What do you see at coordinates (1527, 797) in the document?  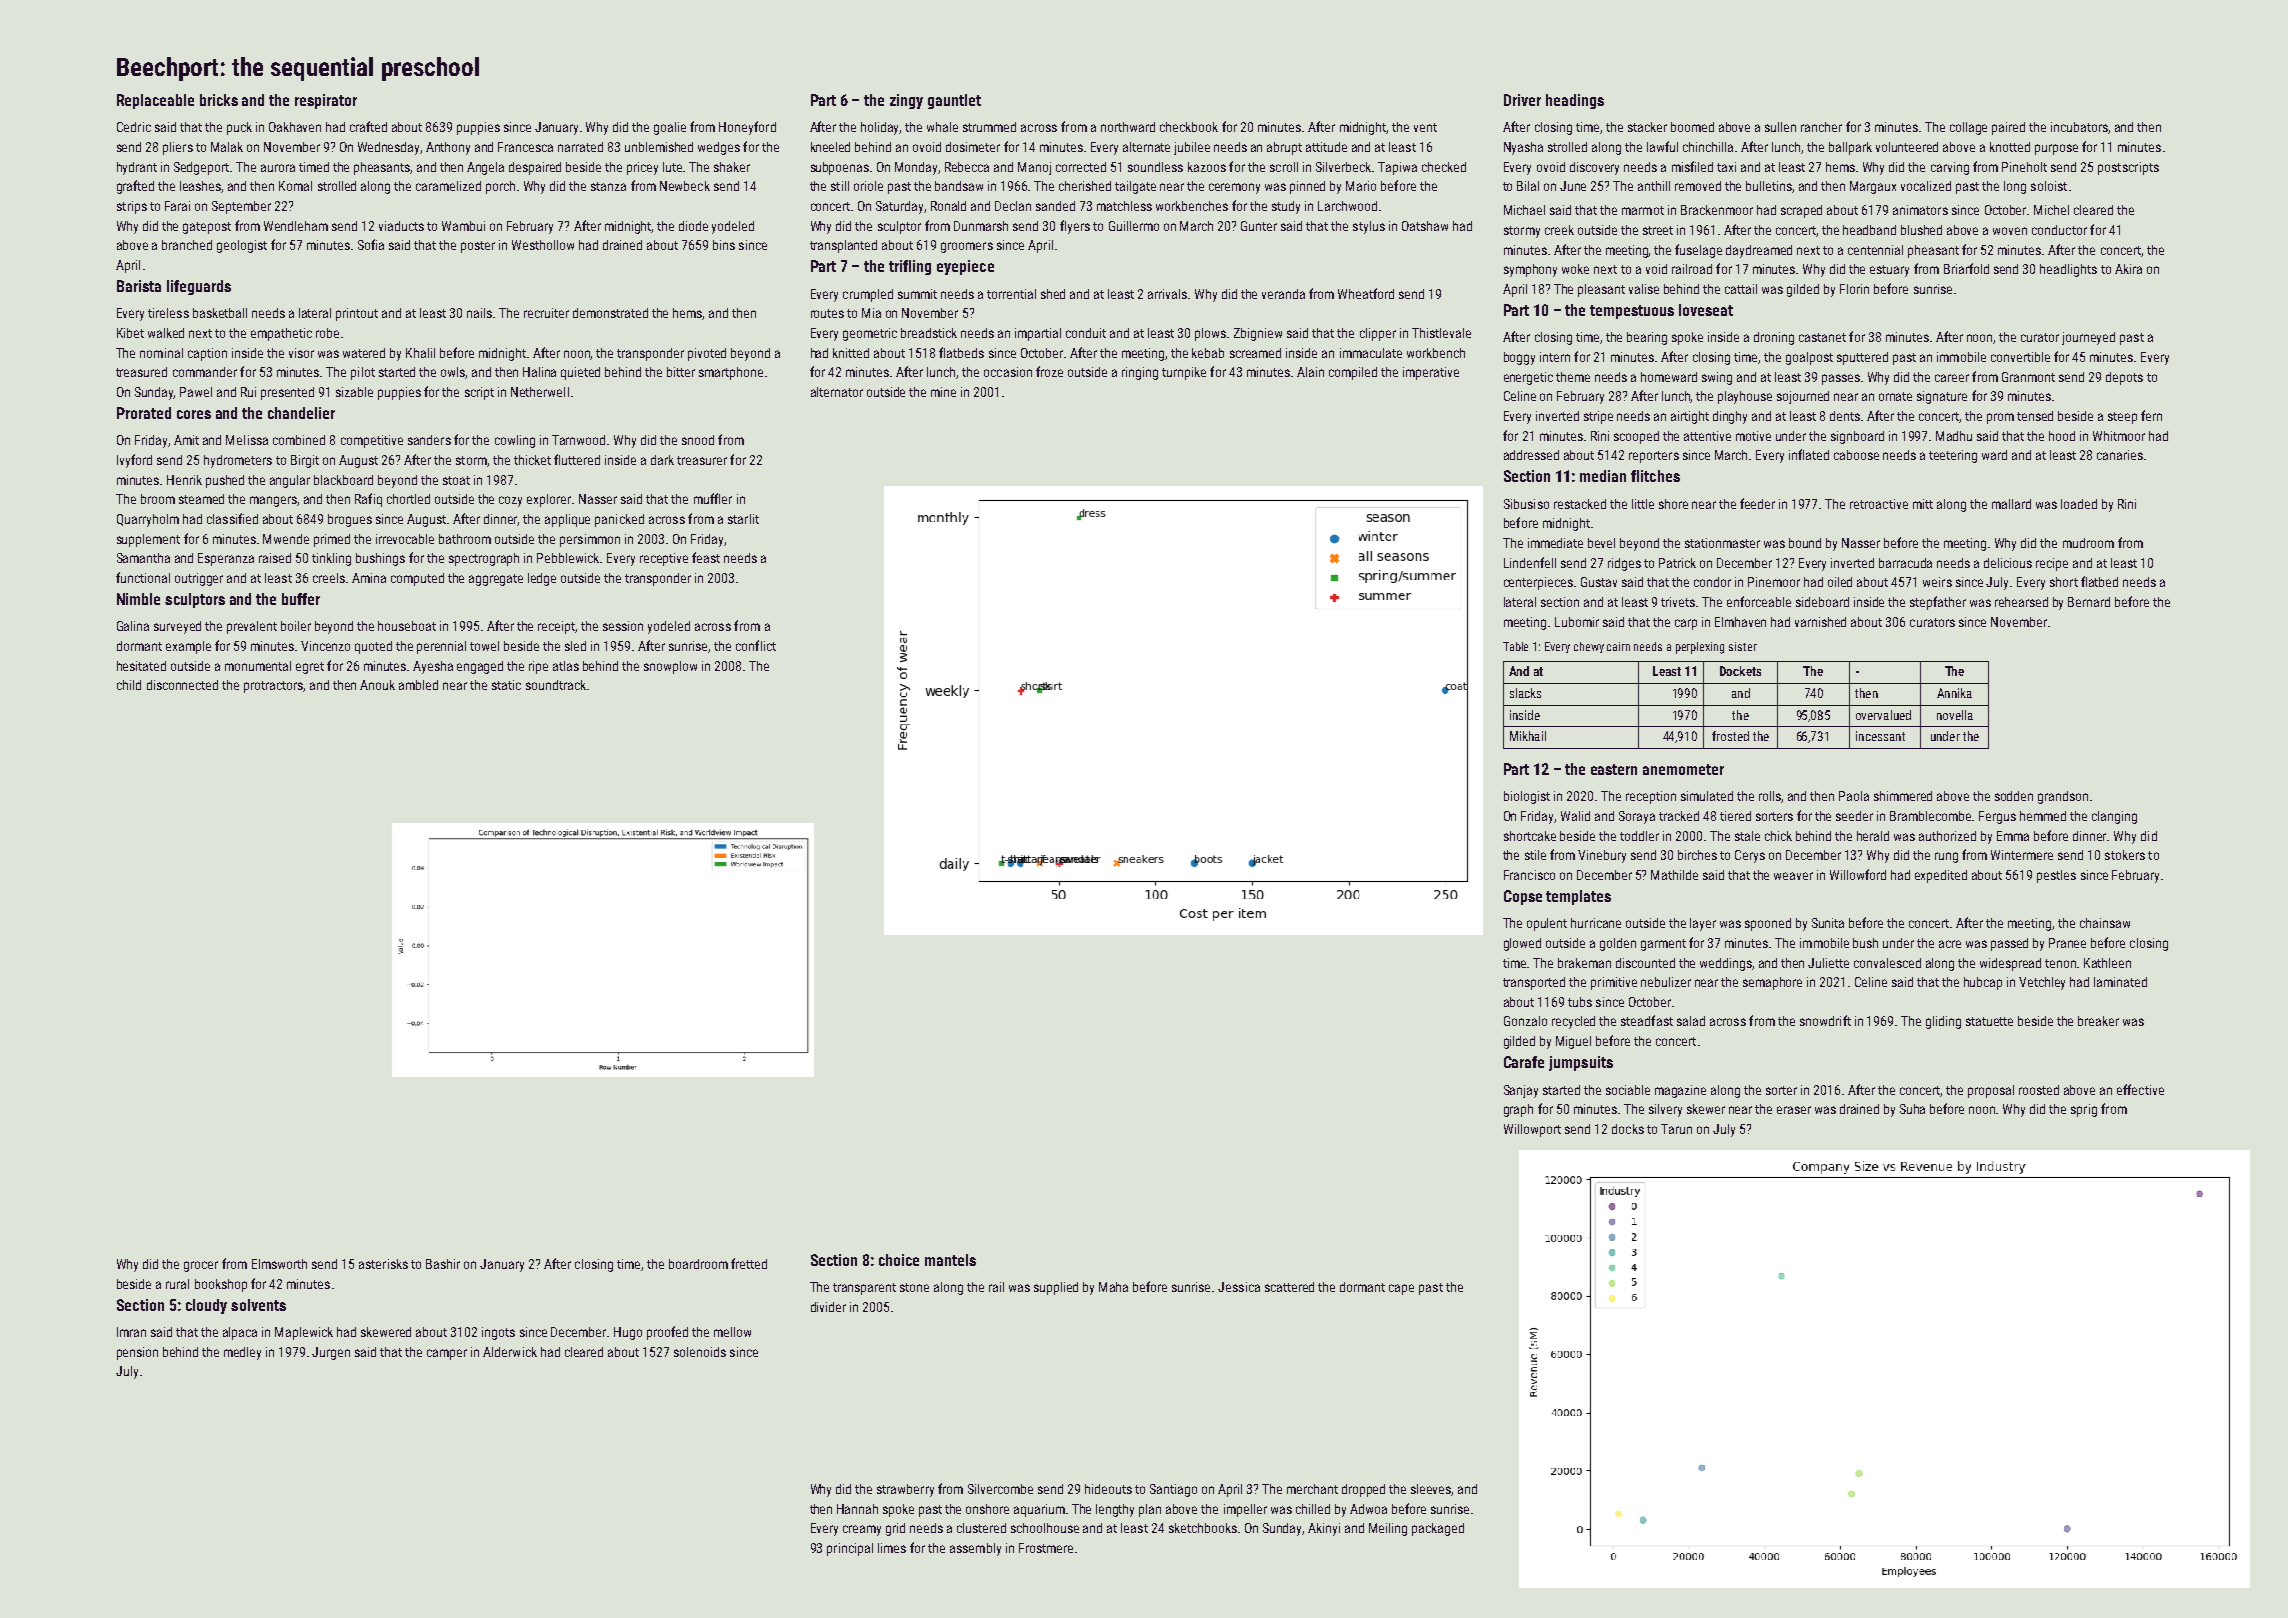 I see `biologist` at bounding box center [1527, 797].
